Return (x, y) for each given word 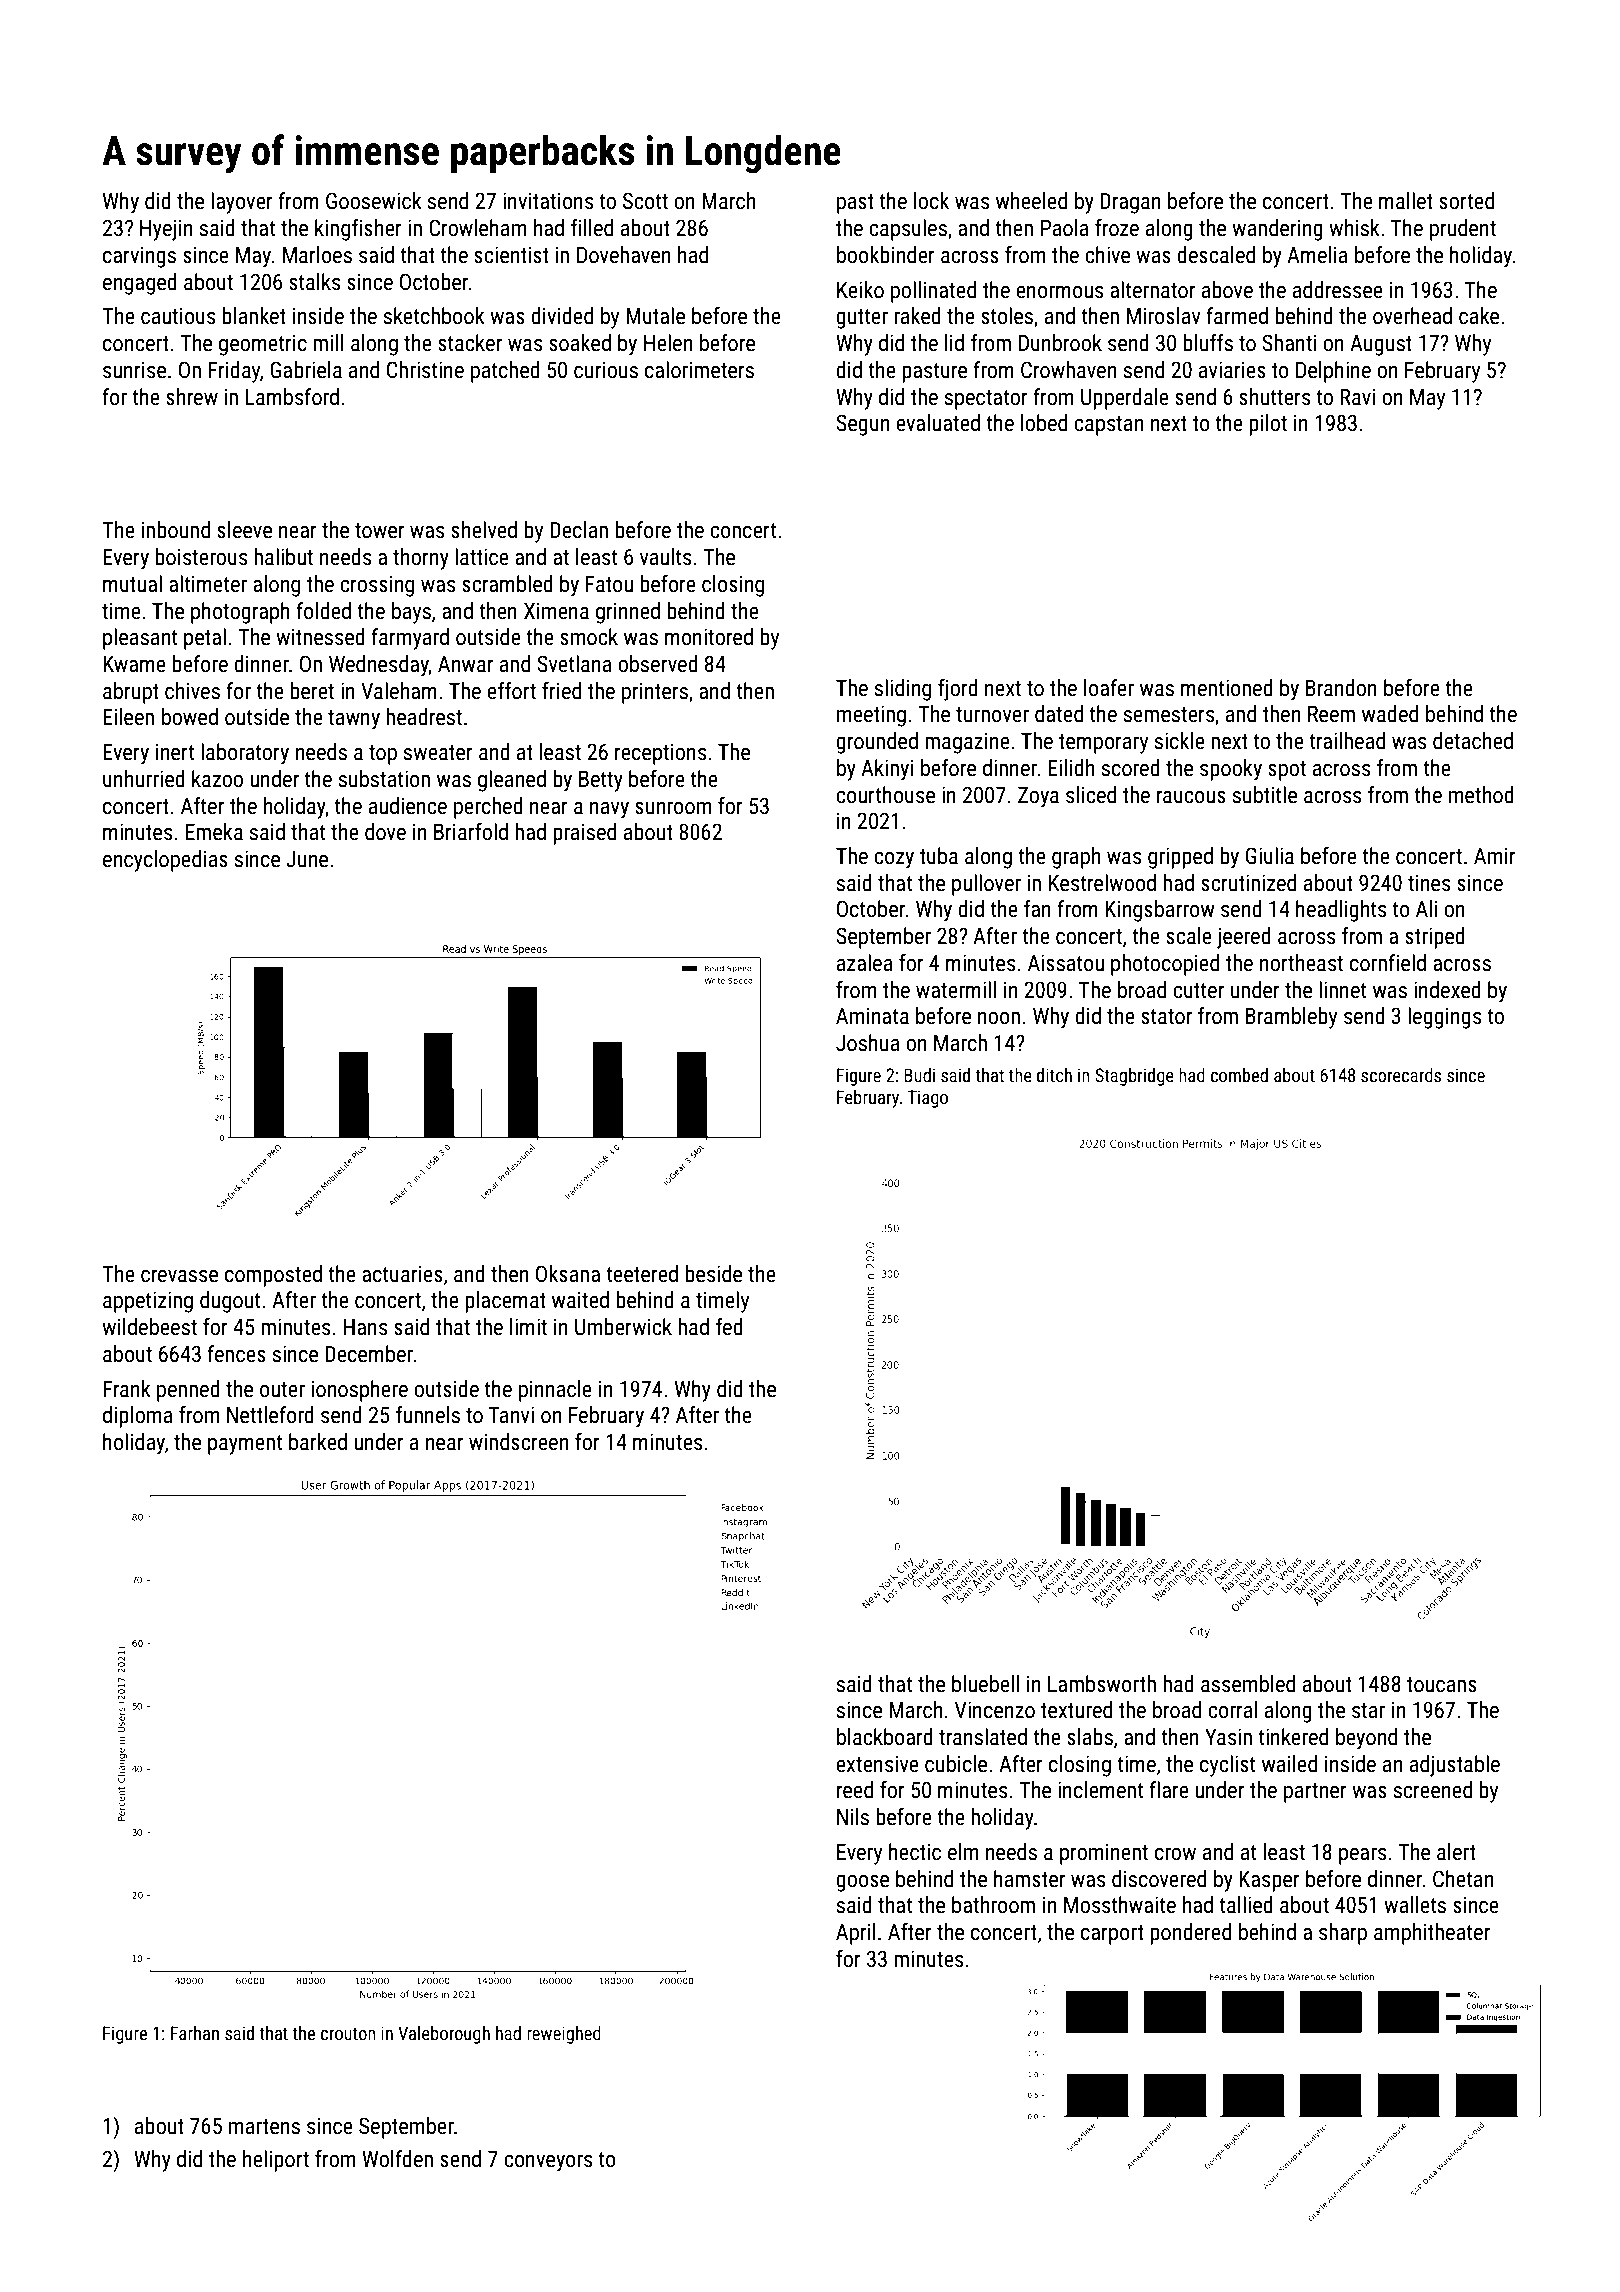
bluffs (1208, 343)
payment (245, 1445)
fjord (958, 690)
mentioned (1227, 688)
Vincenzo (995, 1710)
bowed (190, 717)
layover (242, 203)
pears (1362, 1856)
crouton (348, 2034)
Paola (1065, 227)
